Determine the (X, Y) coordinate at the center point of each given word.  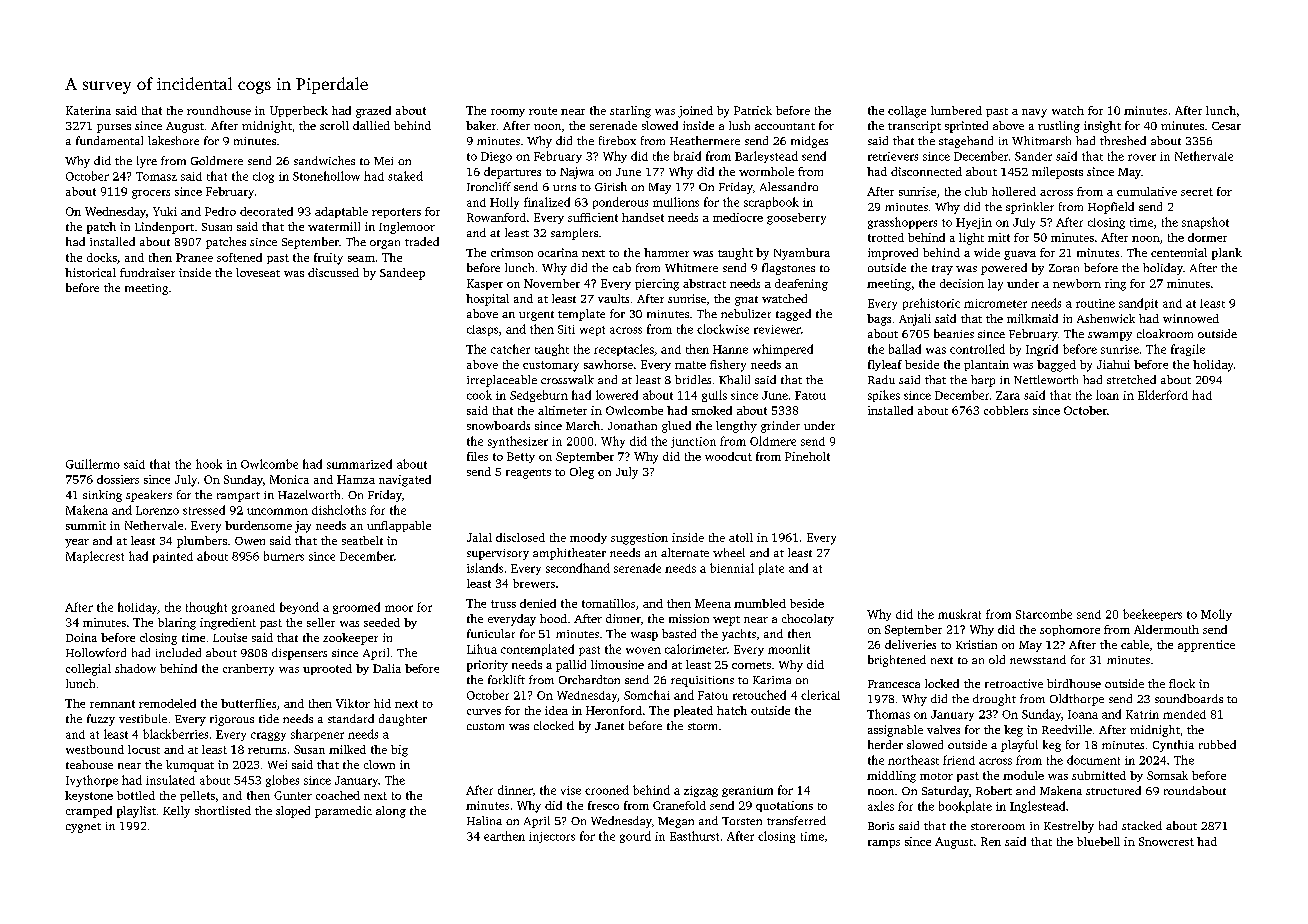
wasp (644, 636)
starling (630, 112)
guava (1020, 255)
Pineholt (807, 456)
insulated (170, 780)
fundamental (109, 140)
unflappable (399, 526)
